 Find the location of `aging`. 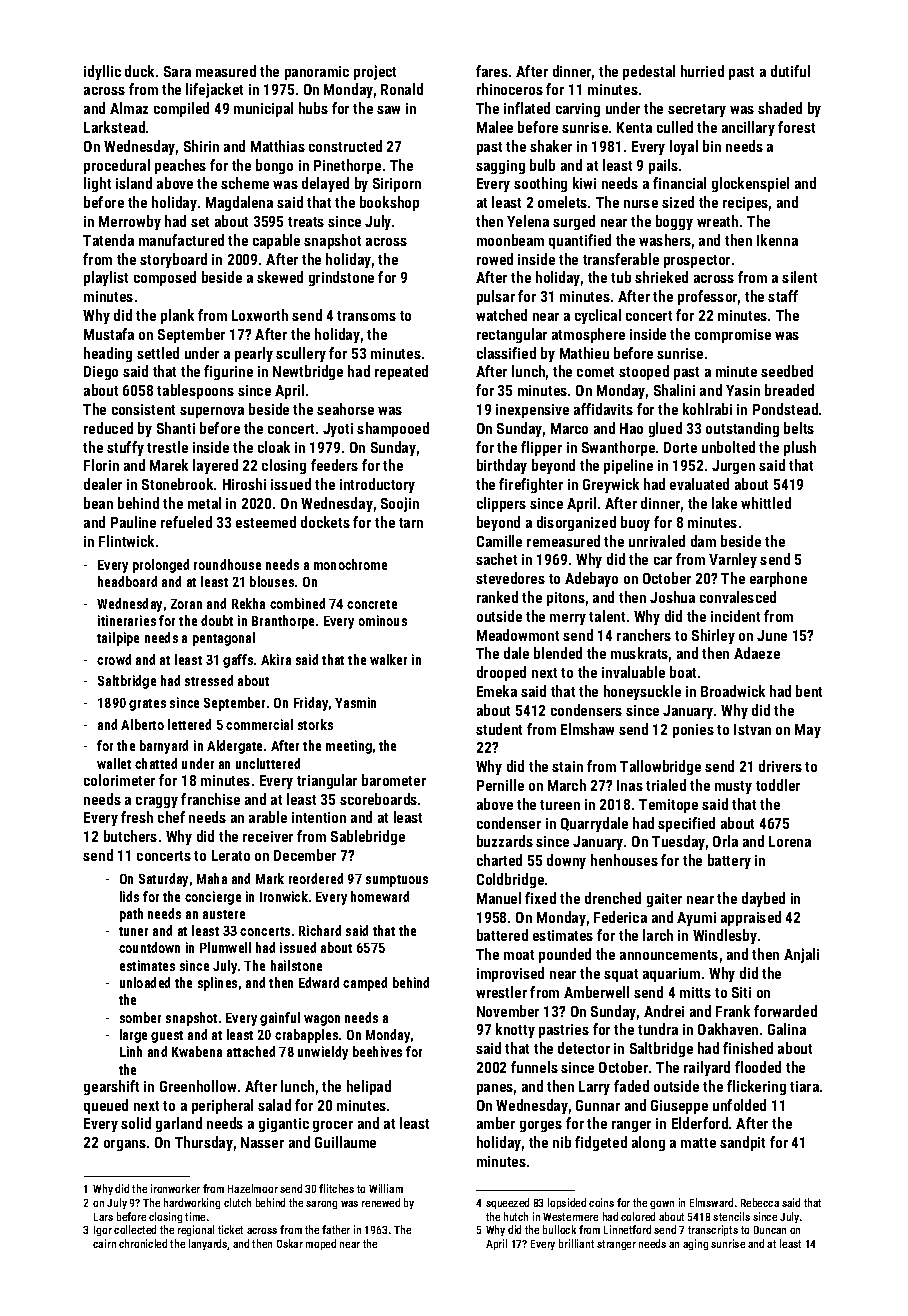

aging is located at coordinates (695, 1244).
